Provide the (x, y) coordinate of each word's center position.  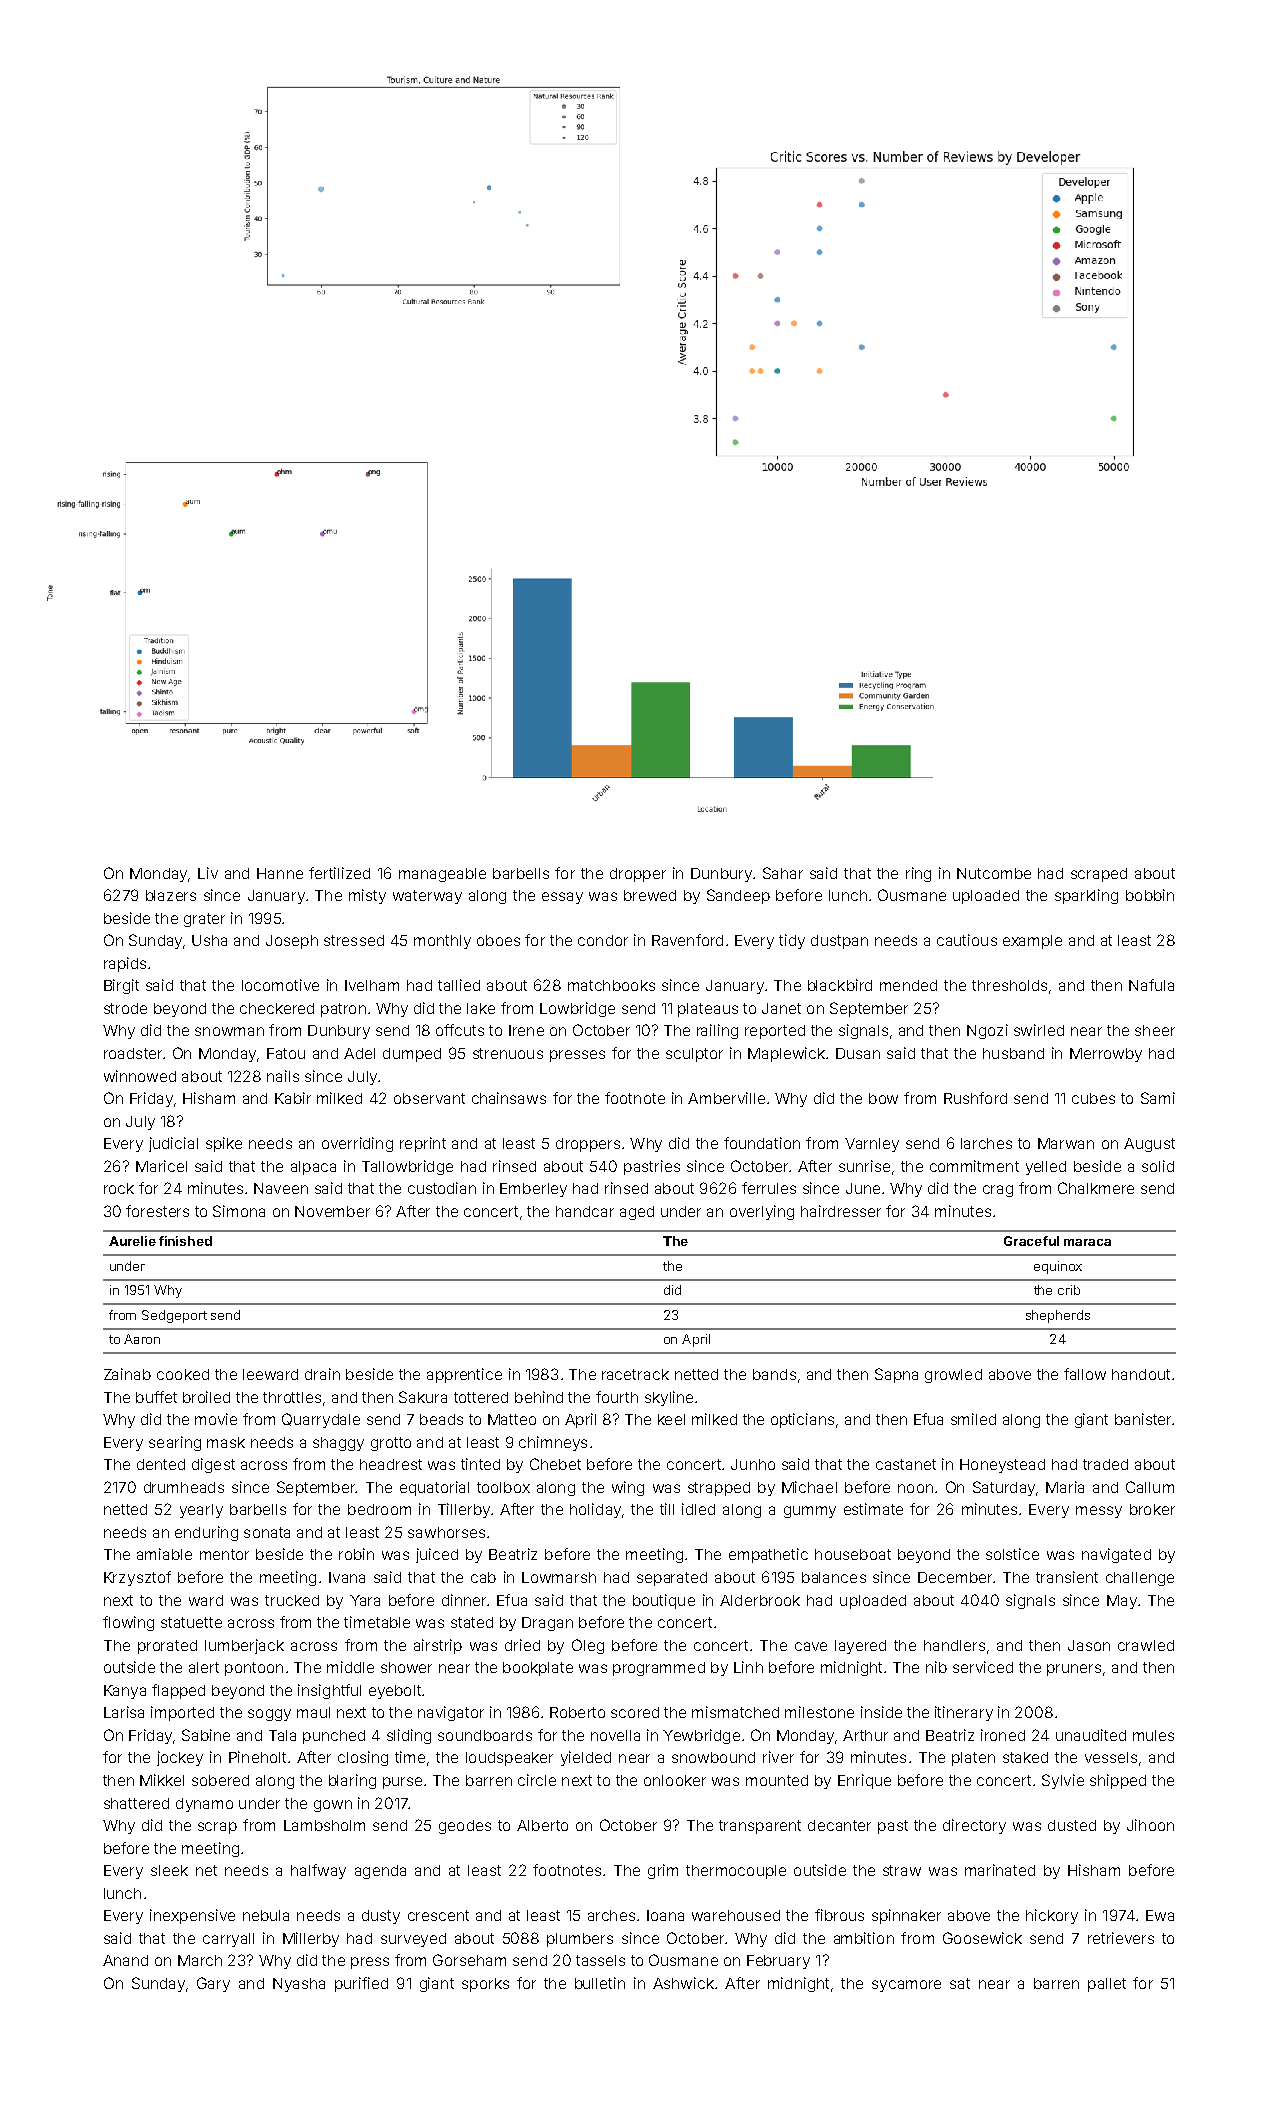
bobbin (1150, 895)
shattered (136, 1803)
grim (663, 1871)
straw (902, 1870)
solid (1158, 1166)
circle (537, 1780)
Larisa (124, 1712)
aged (637, 1213)
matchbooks (611, 985)
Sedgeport (174, 1316)
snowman (229, 1031)
